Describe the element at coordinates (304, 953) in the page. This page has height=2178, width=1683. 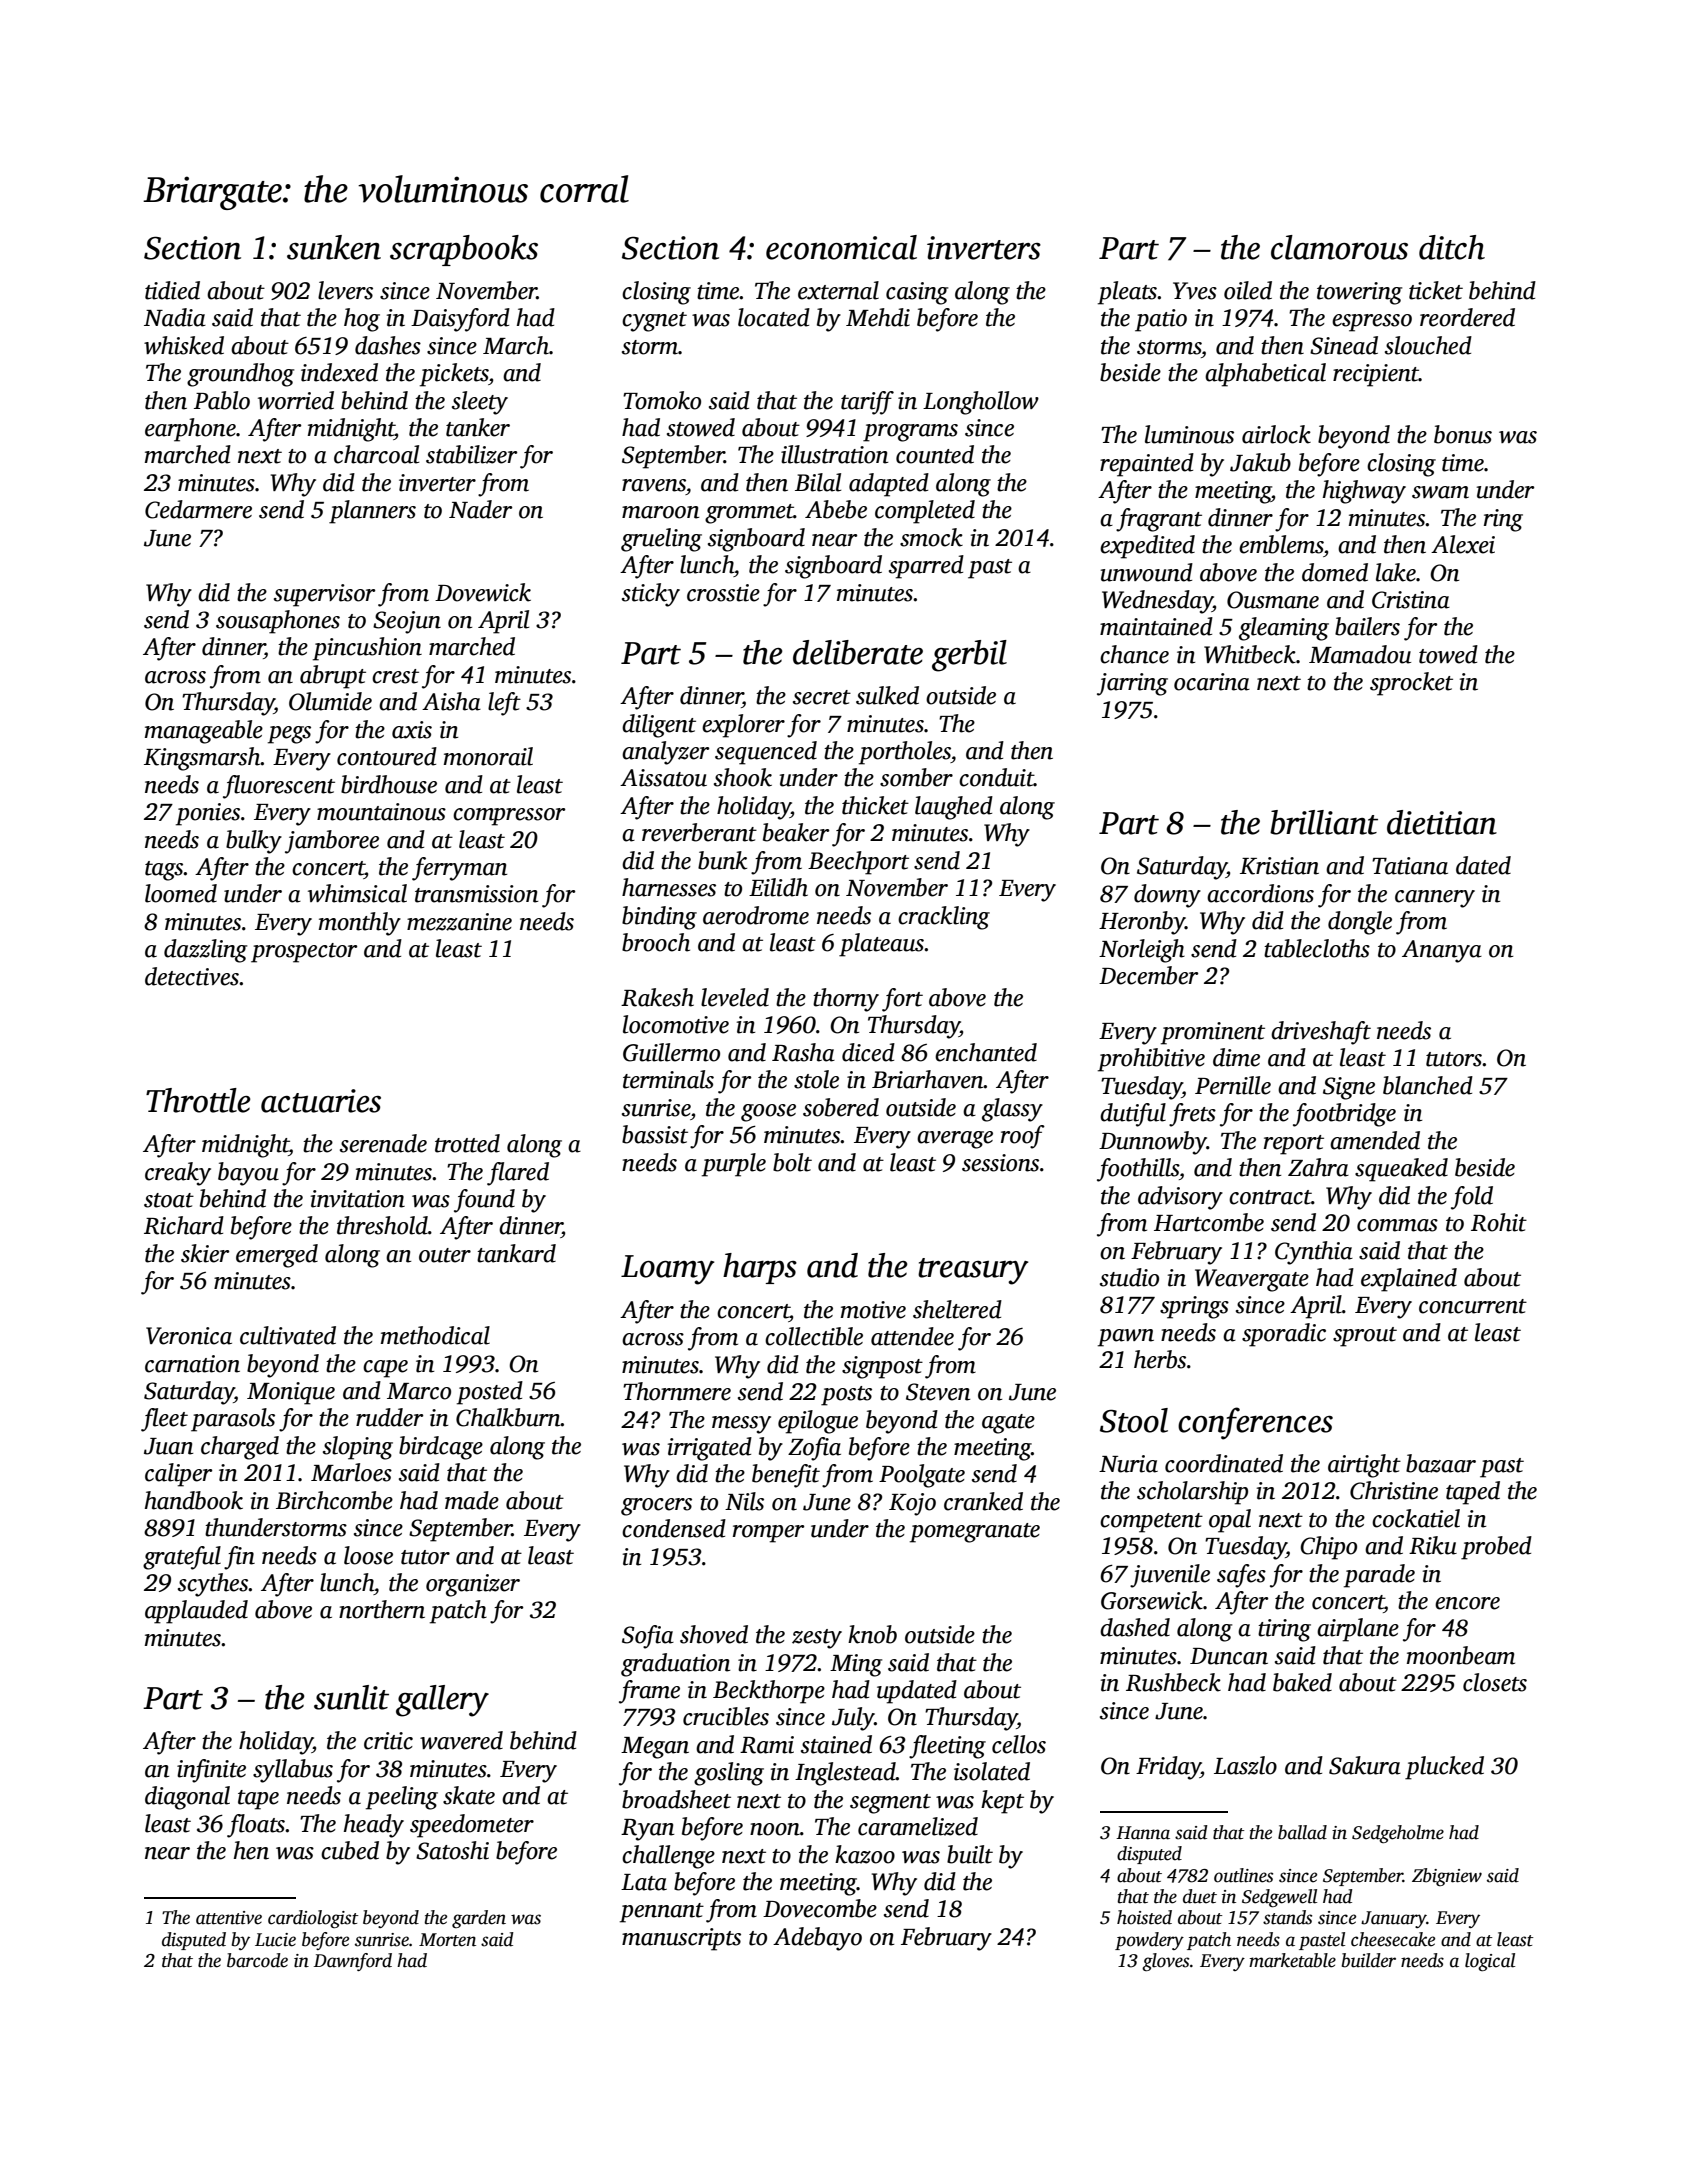
I see `prospector` at that location.
